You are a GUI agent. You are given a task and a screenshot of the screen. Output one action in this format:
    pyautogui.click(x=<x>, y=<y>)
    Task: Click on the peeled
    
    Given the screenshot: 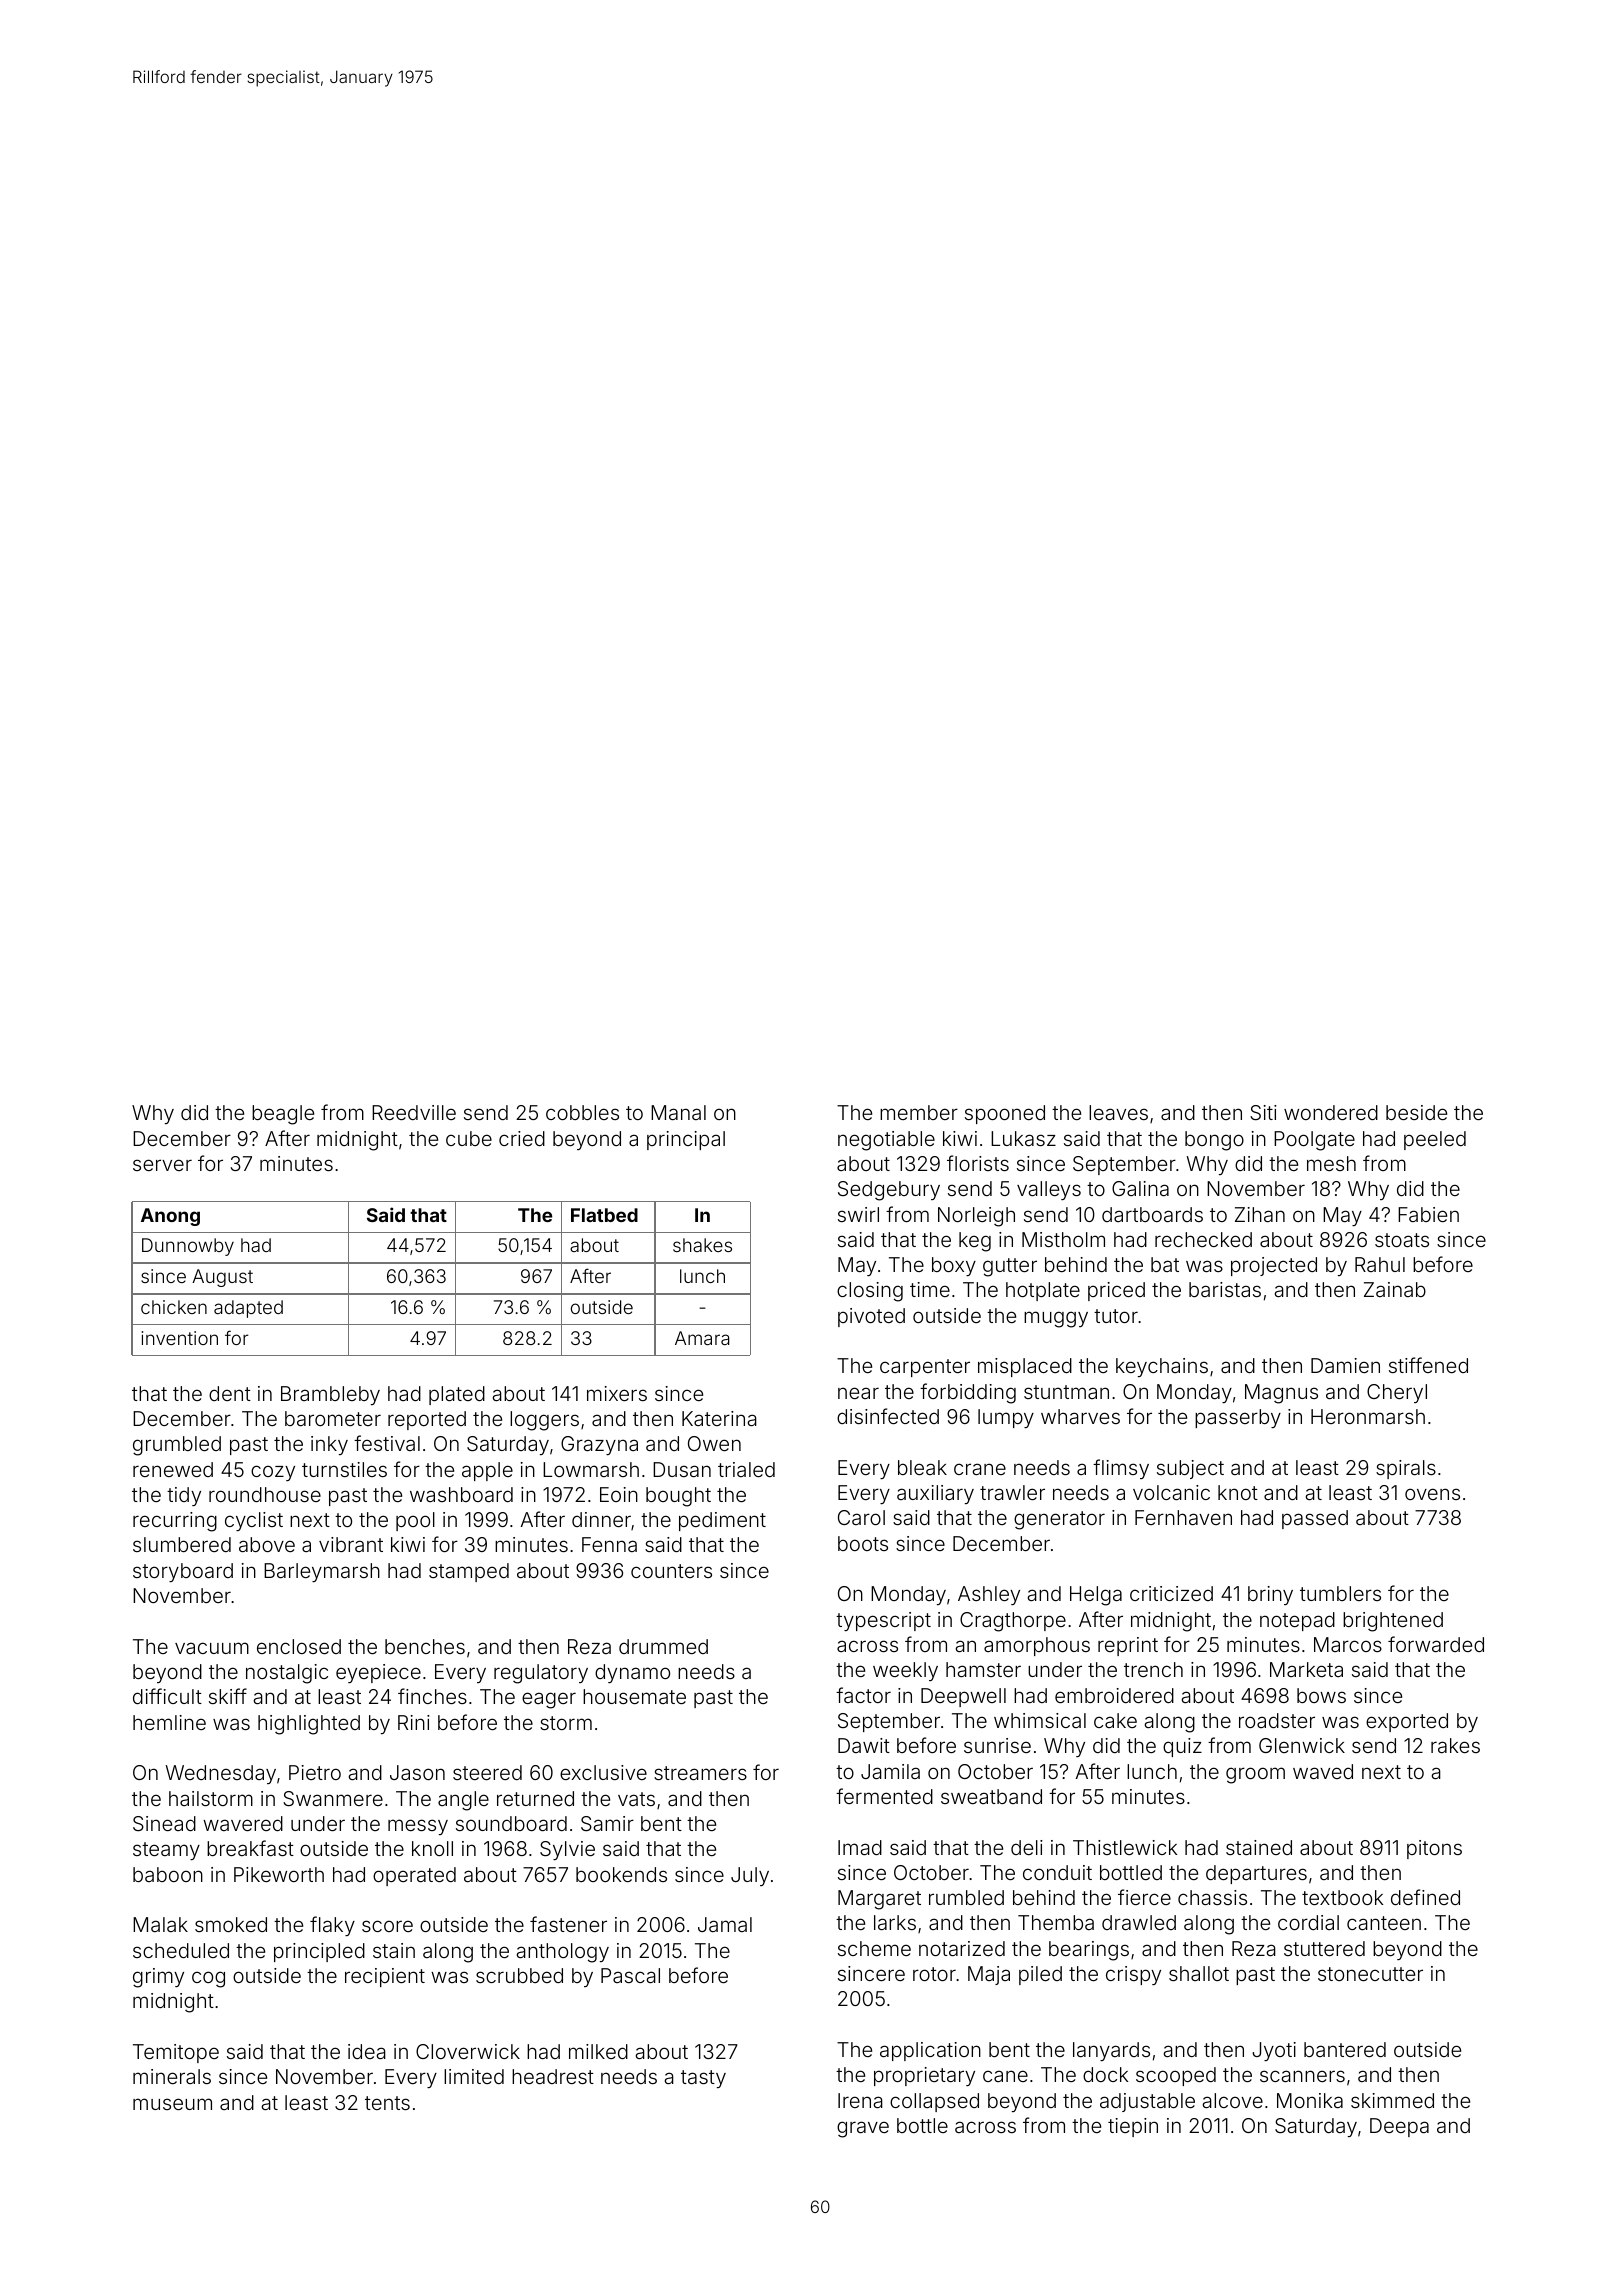 What is the action you would take?
    pyautogui.click(x=1435, y=1140)
